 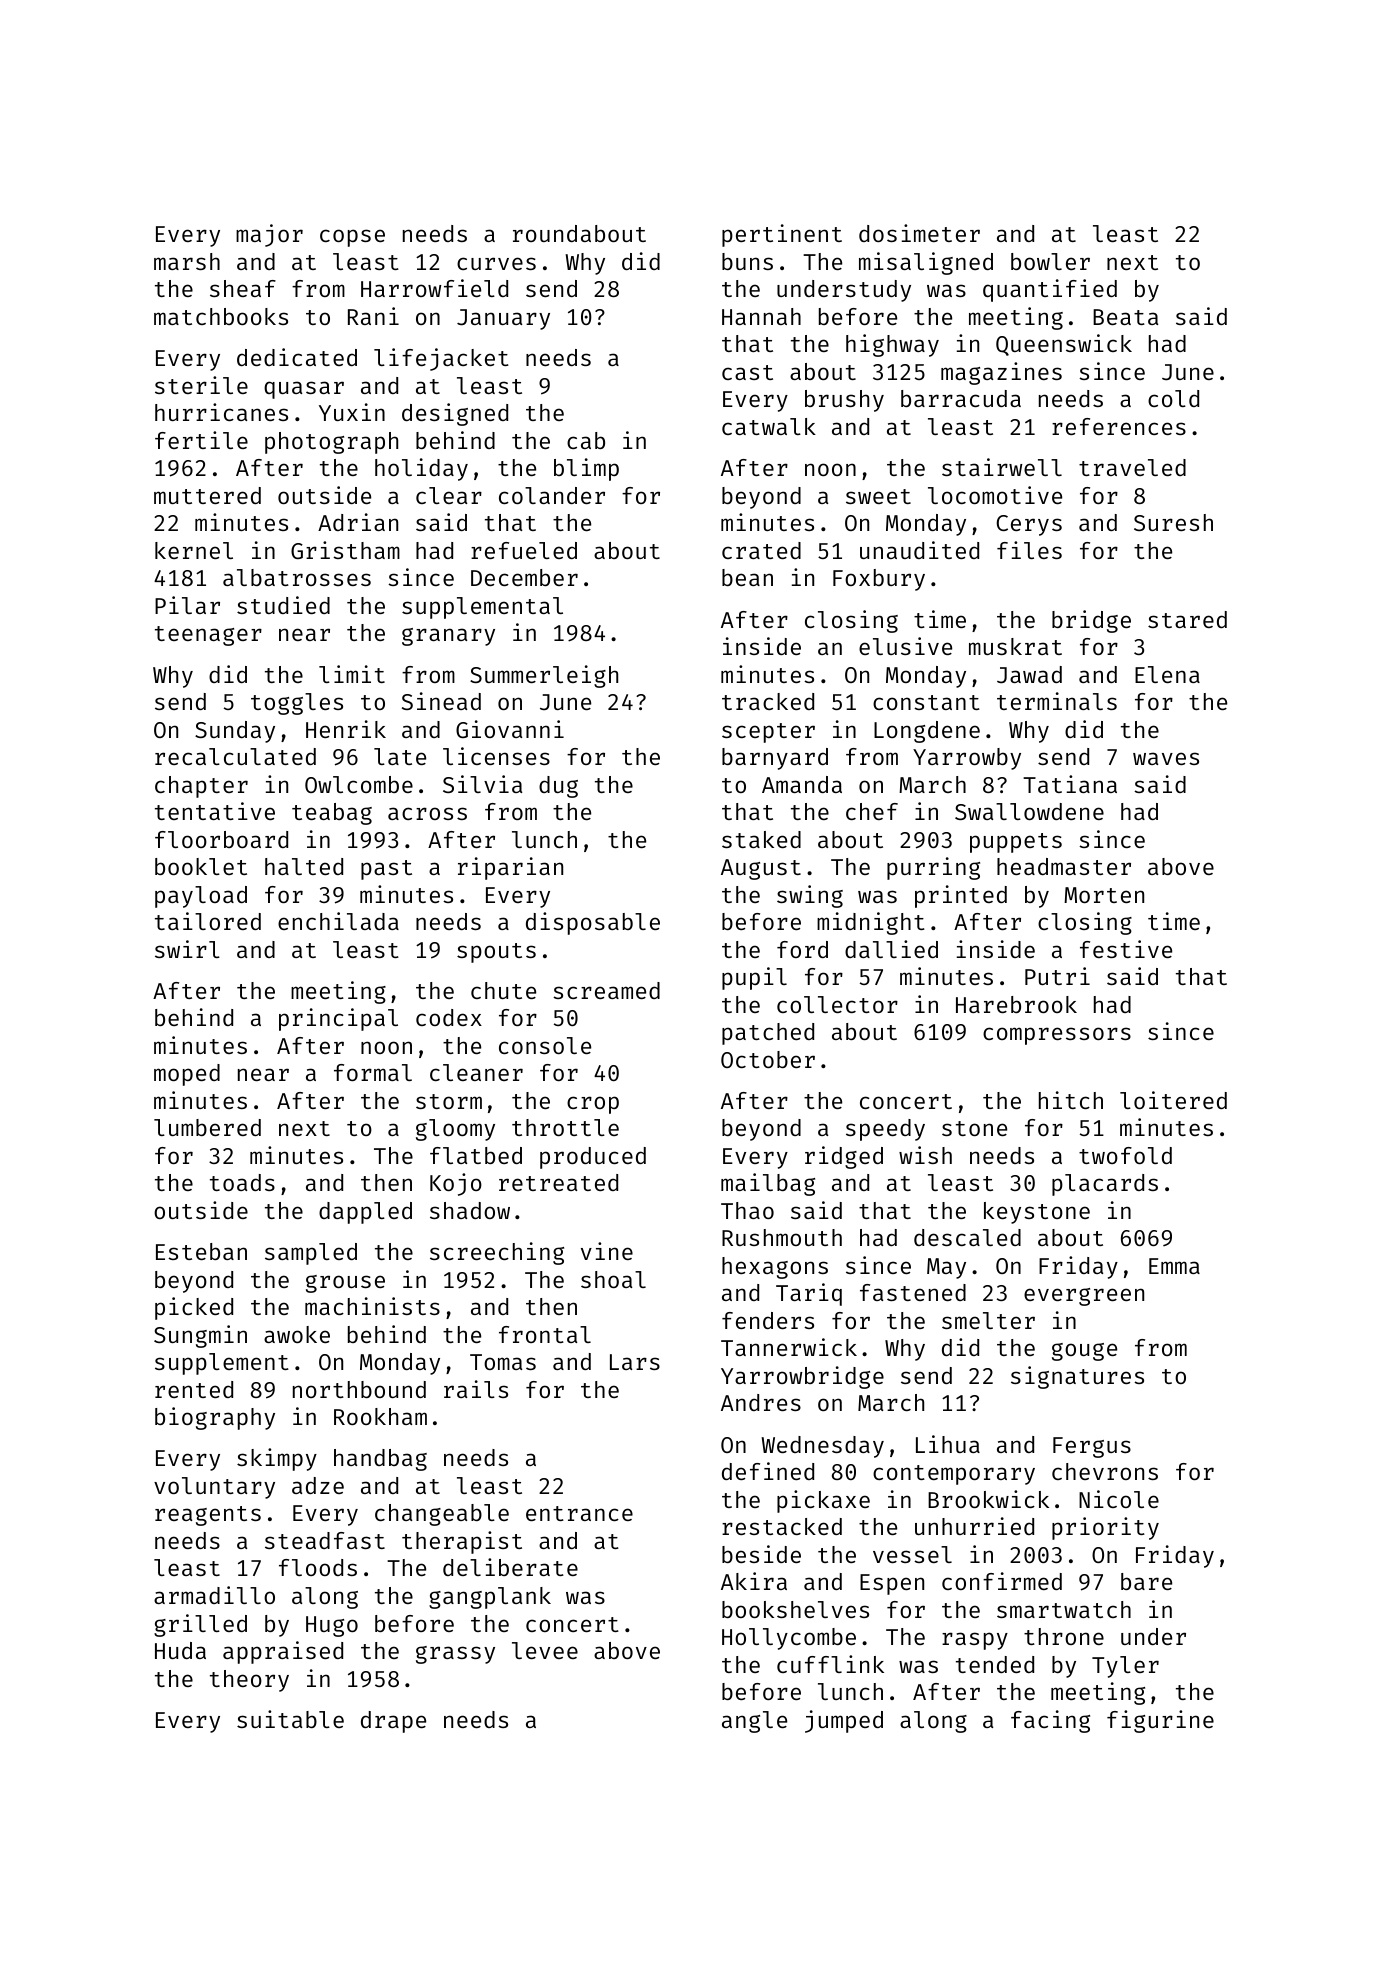 What do you see at coordinates (393, 1722) in the screenshot?
I see `drape` at bounding box center [393, 1722].
